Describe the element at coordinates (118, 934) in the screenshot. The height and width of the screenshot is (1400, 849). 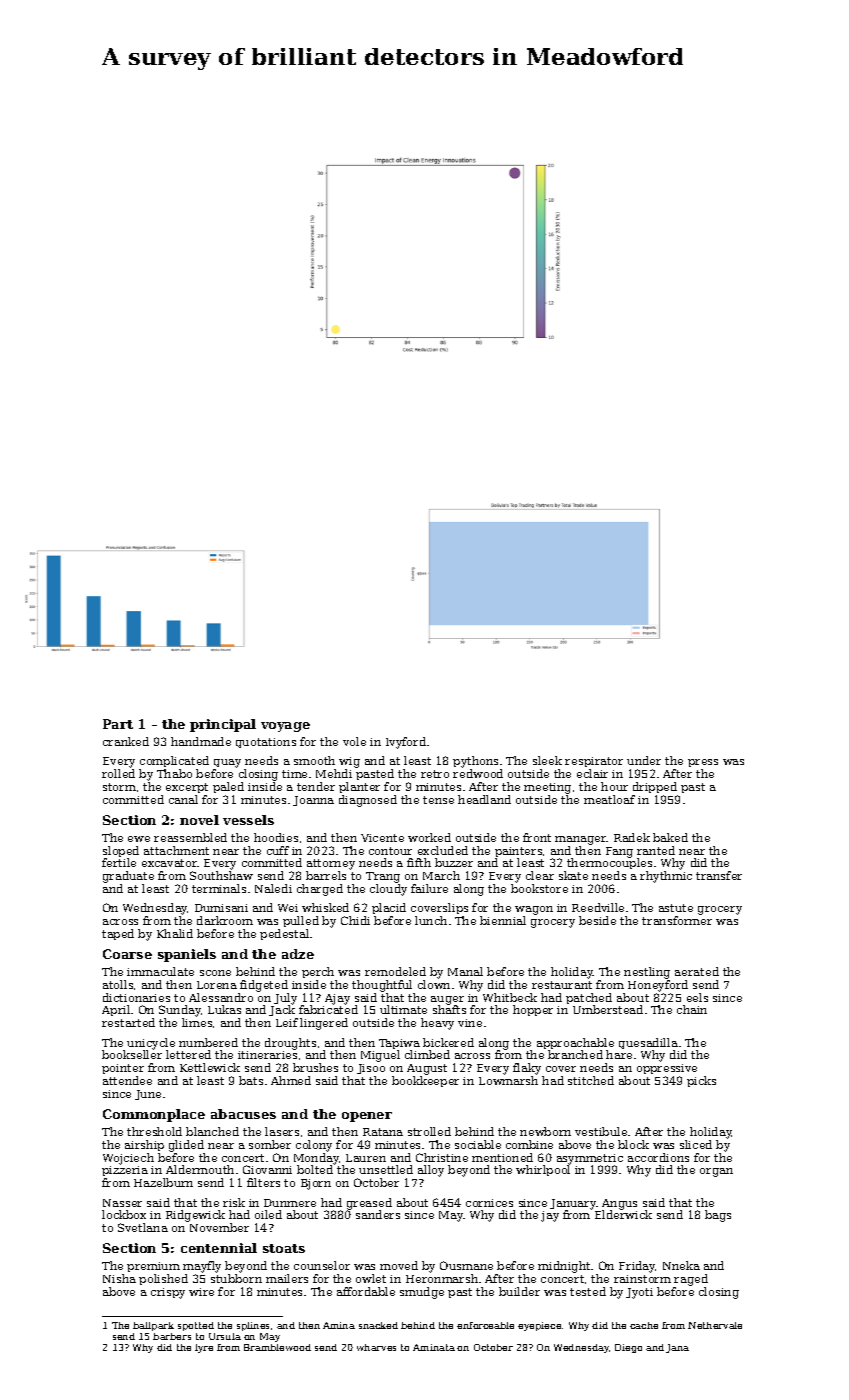
I see `taped` at that location.
